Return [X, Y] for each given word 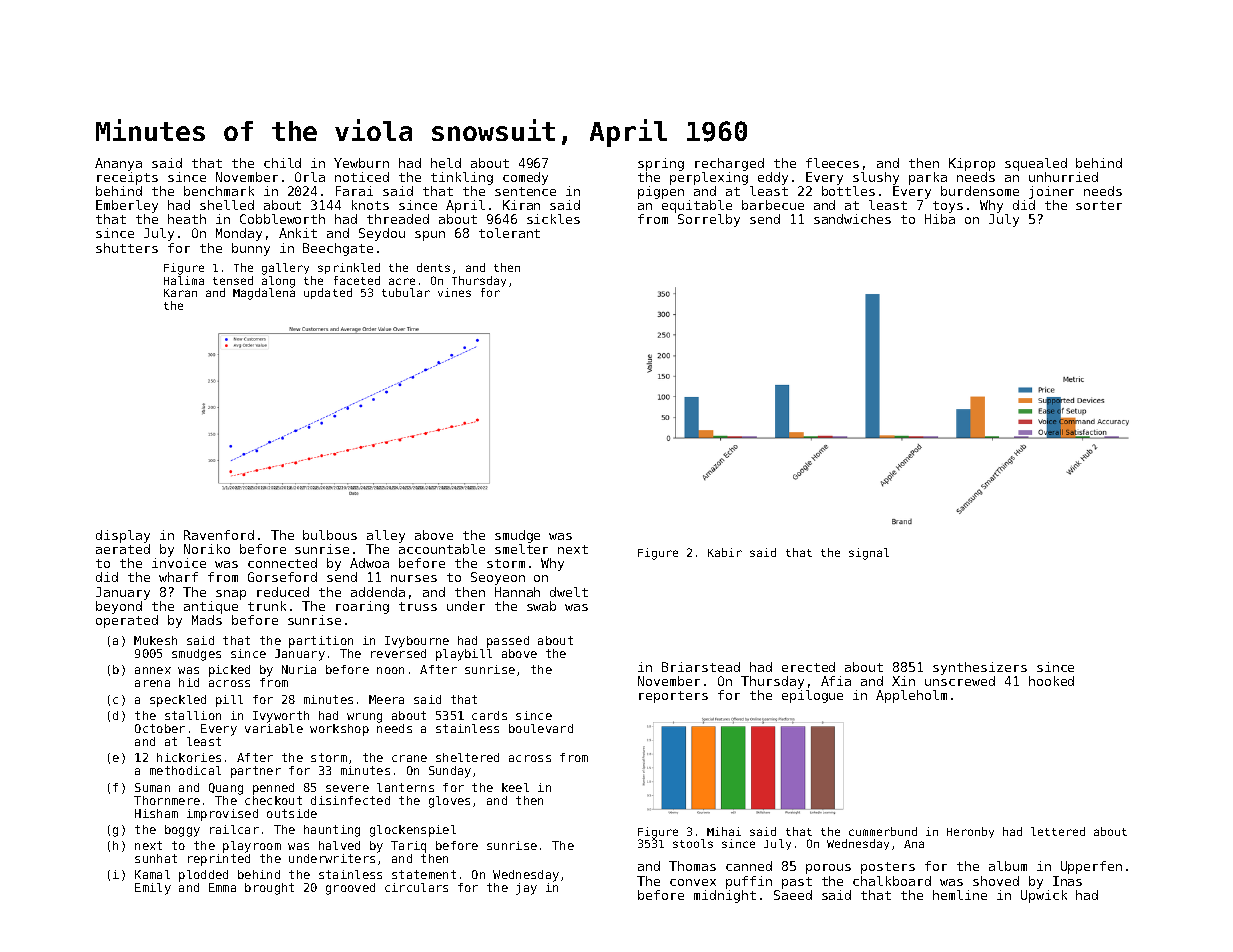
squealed [1036, 164]
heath [187, 219]
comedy [525, 178]
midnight [725, 896]
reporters [673, 697]
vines [454, 292]
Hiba [940, 219]
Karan [180, 293]
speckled [178, 701]
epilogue [812, 696]
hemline [960, 895]
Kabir [725, 552]
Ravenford [219, 535]
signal [869, 554]
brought [269, 889]
